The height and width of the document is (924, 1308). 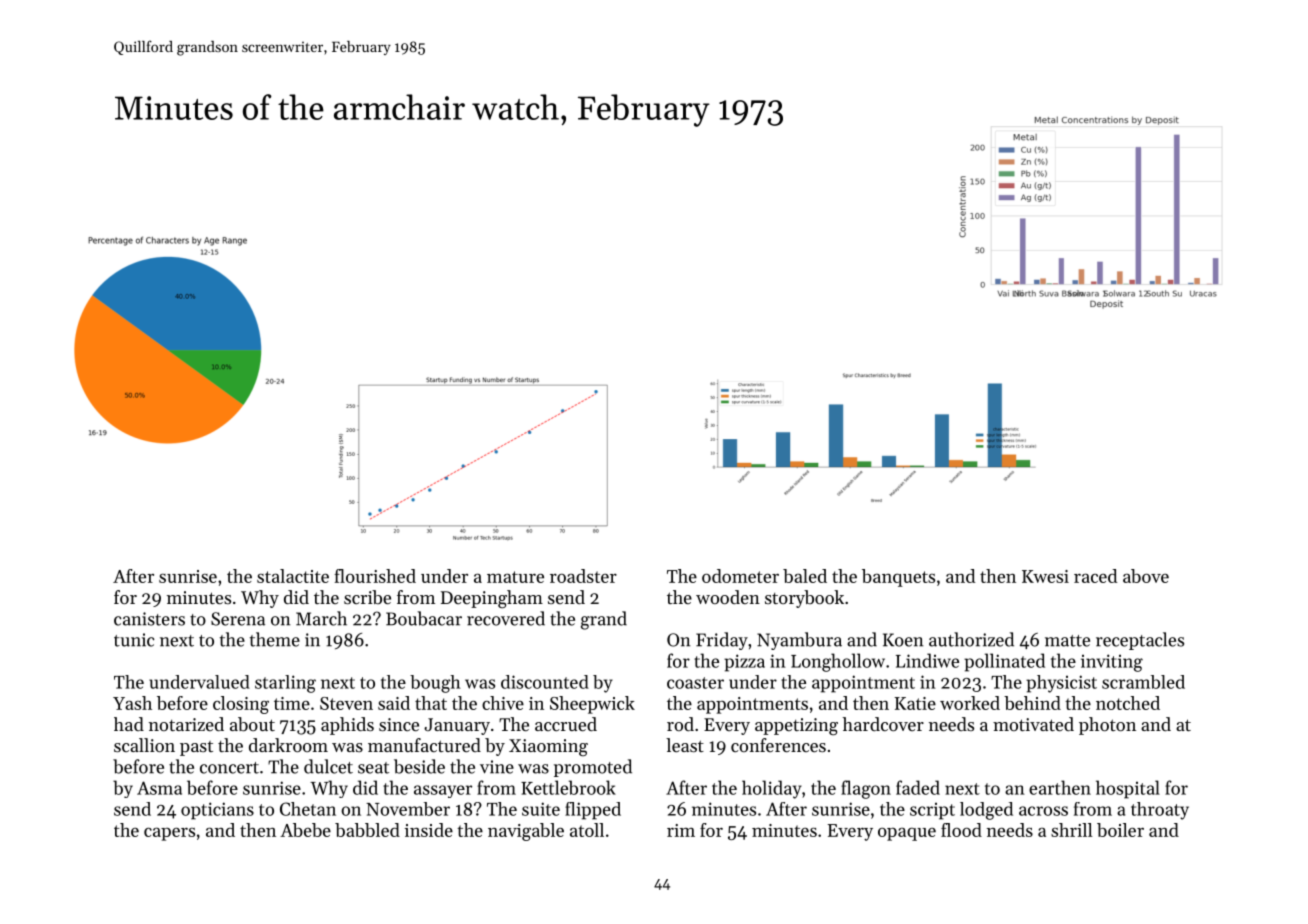 What do you see at coordinates (159, 788) in the document?
I see `Asma` at bounding box center [159, 788].
